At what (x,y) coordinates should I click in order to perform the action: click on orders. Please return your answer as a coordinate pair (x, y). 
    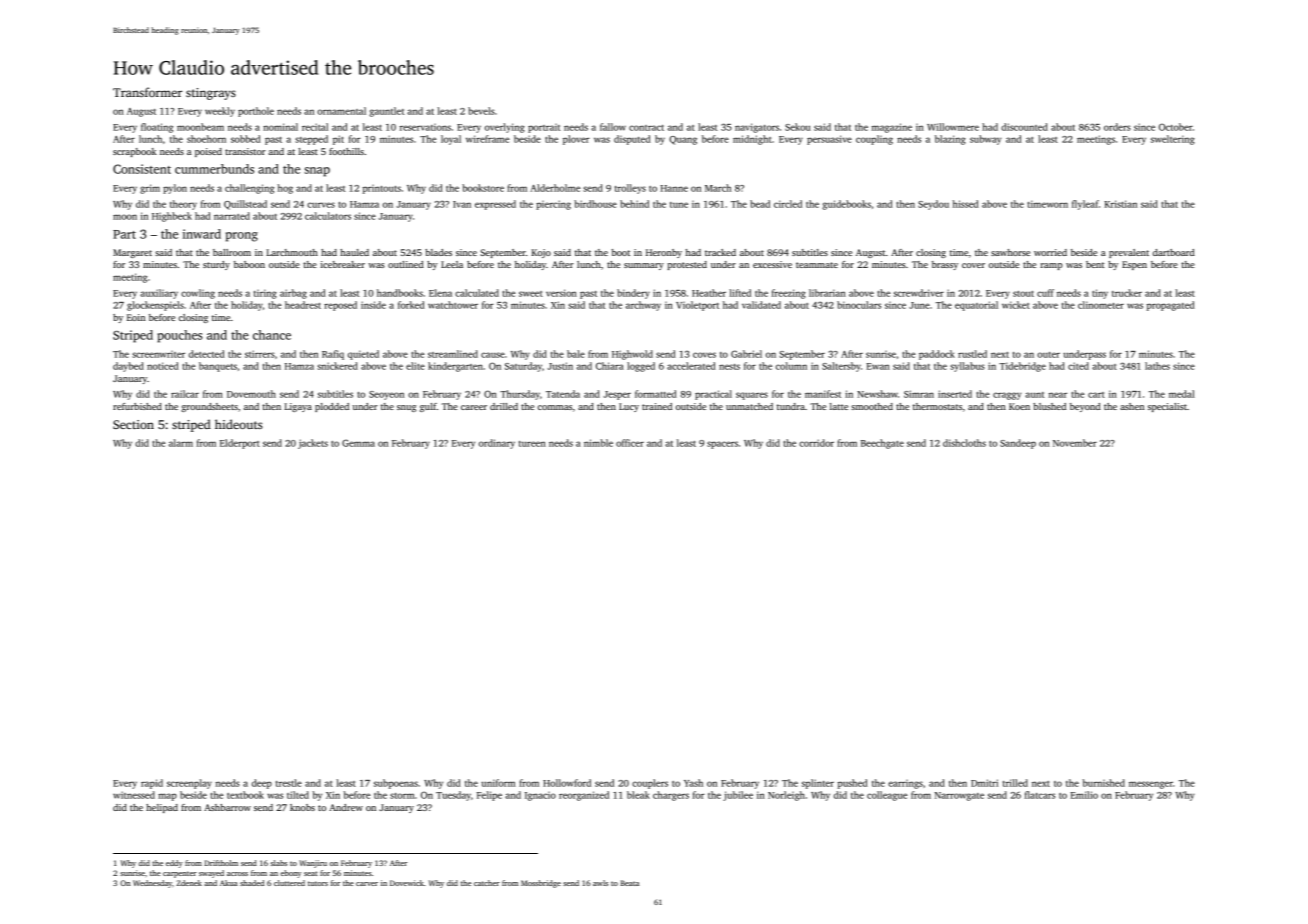
    Looking at the image, I should click on (1117, 127).
